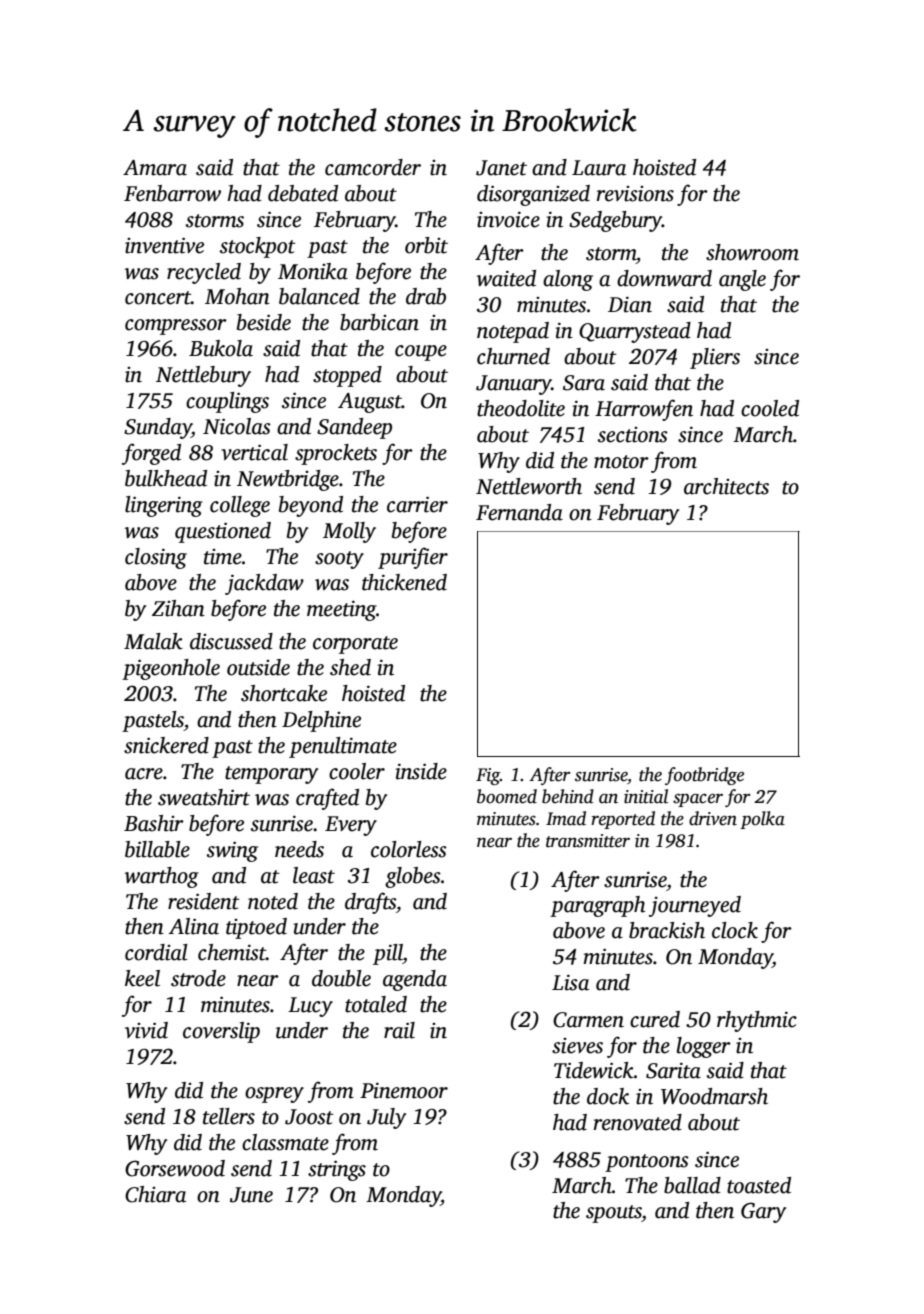 The height and width of the screenshot is (1314, 924). What do you see at coordinates (373, 167) in the screenshot?
I see `camcorder` at bounding box center [373, 167].
